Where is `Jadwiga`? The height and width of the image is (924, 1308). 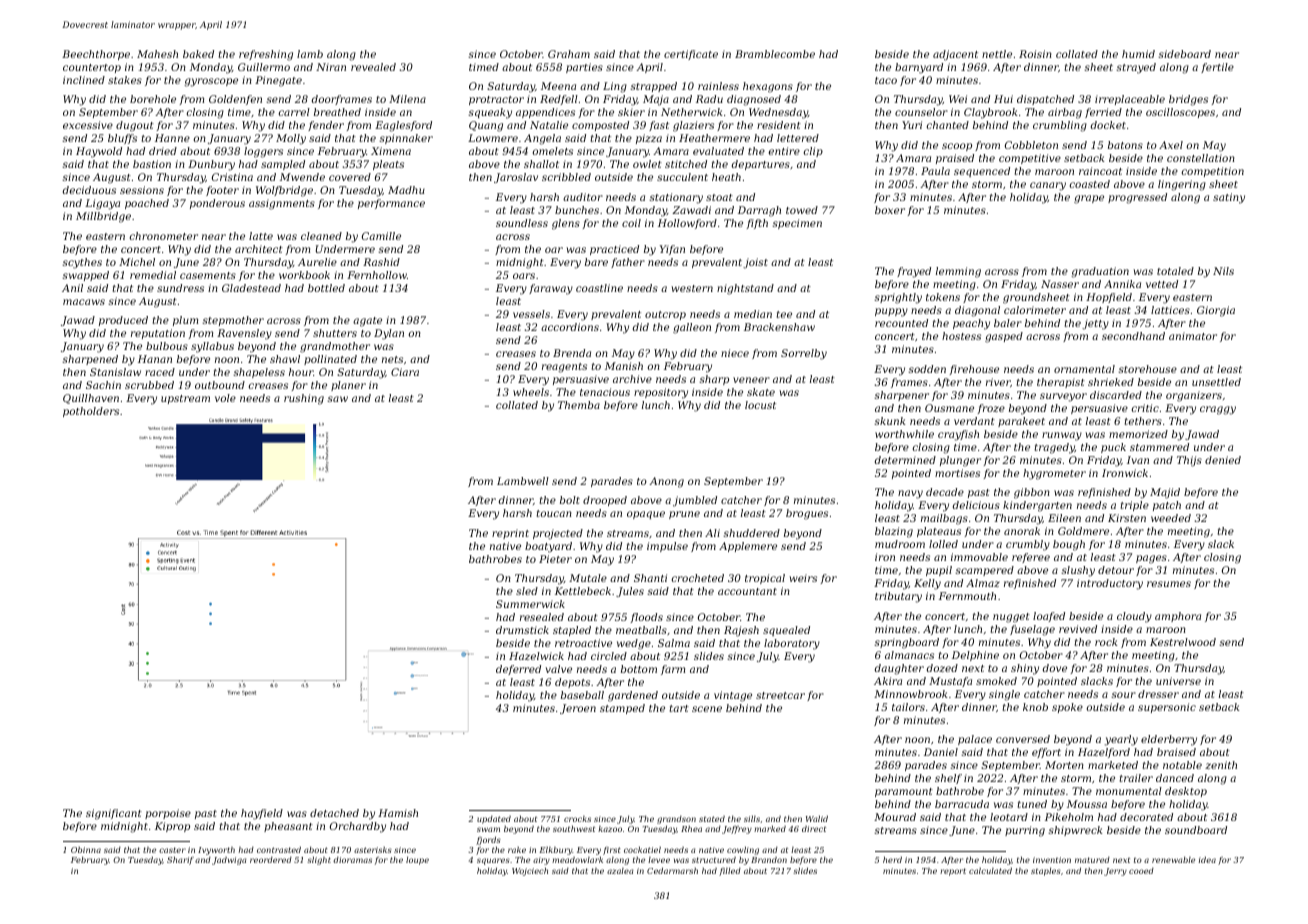 Jadwiga is located at coordinates (229, 861).
